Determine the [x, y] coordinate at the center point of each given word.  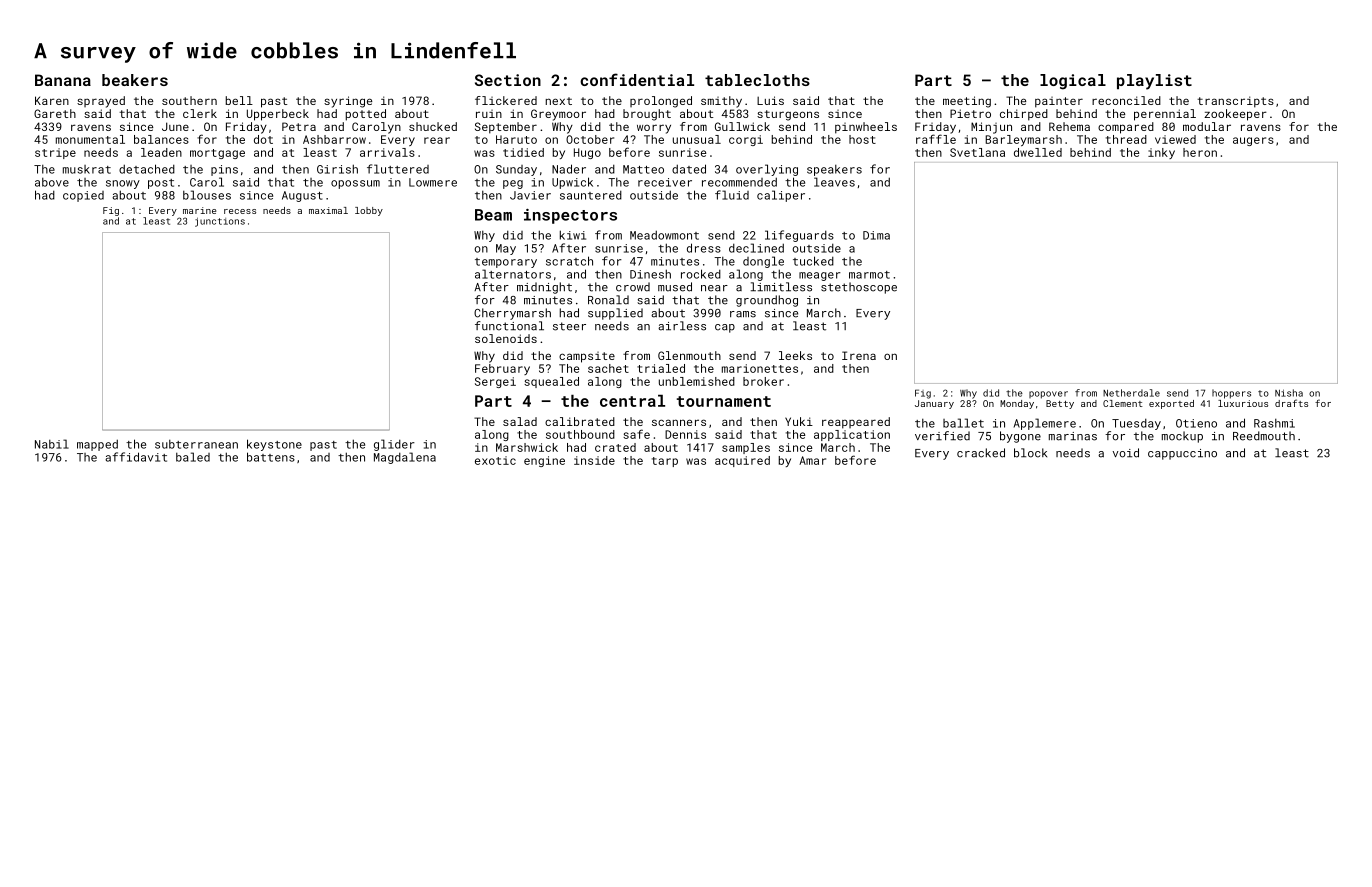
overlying [767, 170]
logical [1073, 82]
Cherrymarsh [512, 314]
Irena [859, 355]
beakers [135, 80]
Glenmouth [689, 355]
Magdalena [405, 458]
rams [743, 314]
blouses [207, 195]
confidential [637, 79]
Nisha [1289, 393]
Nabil [52, 444]
